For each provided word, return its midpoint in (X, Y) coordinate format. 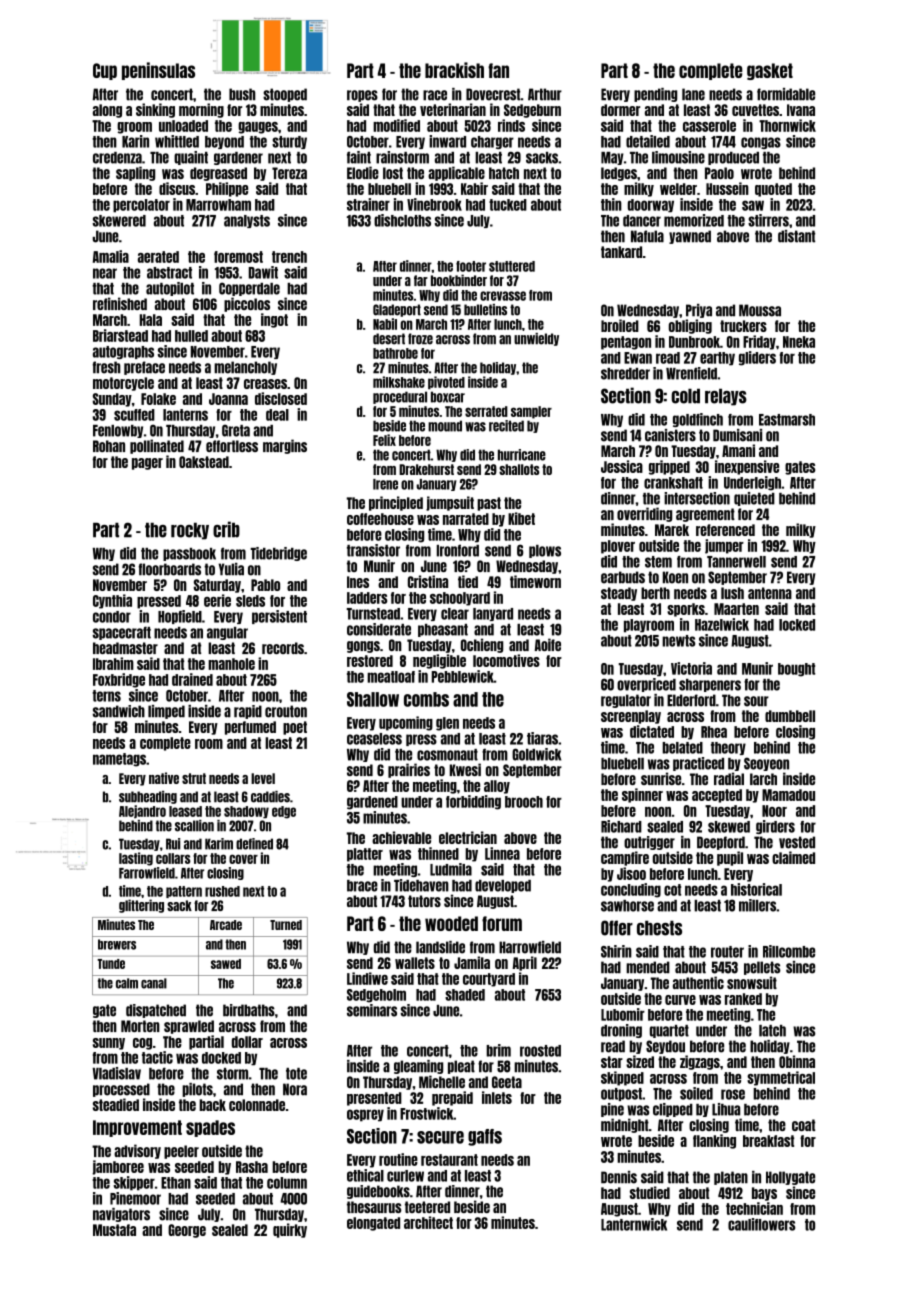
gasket (770, 71)
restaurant (449, 1160)
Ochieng (482, 645)
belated (682, 748)
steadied (116, 1104)
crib (226, 529)
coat (803, 1125)
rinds (511, 125)
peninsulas (158, 71)
